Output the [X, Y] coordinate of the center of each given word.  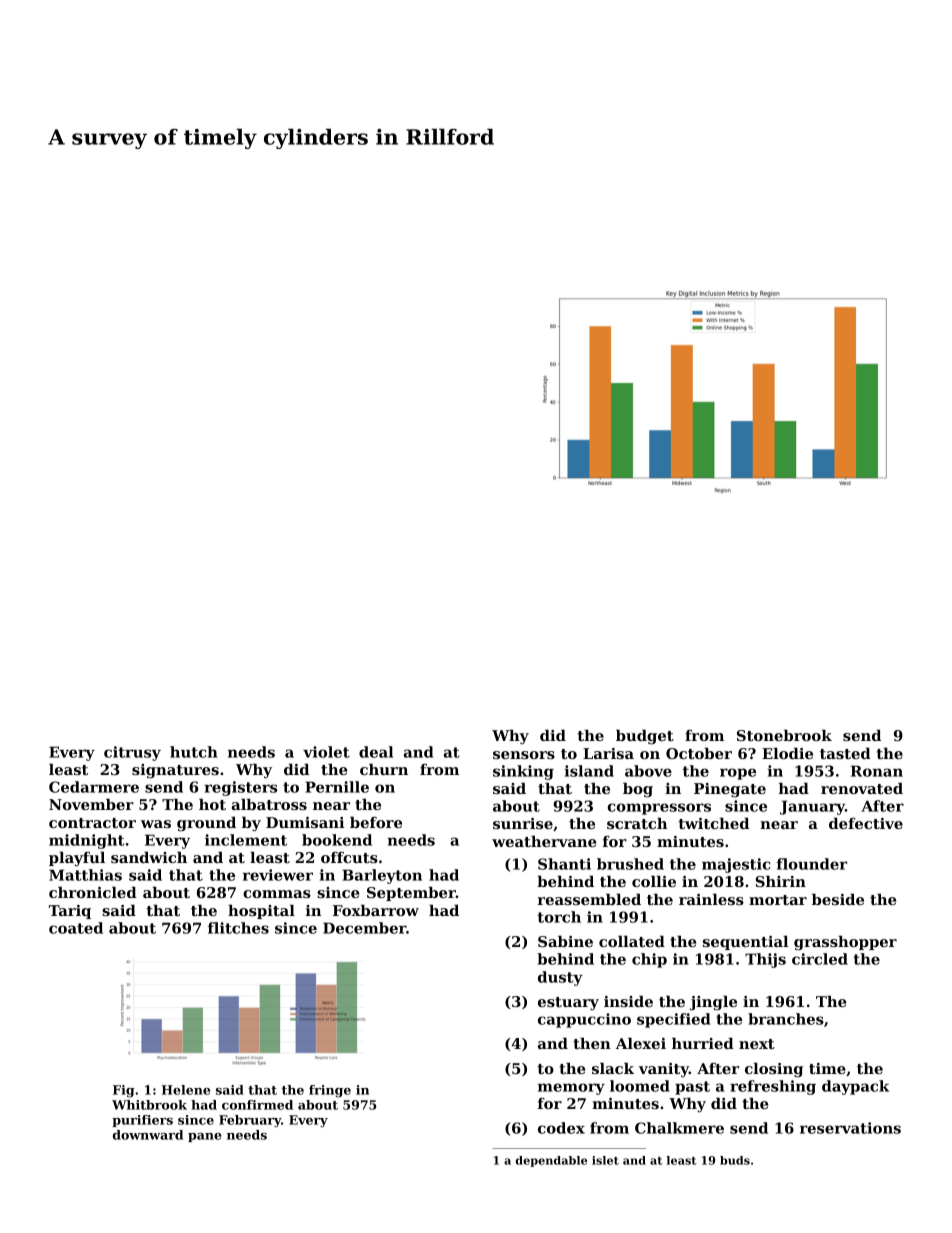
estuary [568, 1004]
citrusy [132, 753]
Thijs [765, 960]
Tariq [70, 912]
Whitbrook [149, 1105]
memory [571, 1089]
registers [240, 788]
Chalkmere [679, 1128]
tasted [845, 753]
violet [326, 752]
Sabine [565, 941]
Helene [186, 1090]
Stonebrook [784, 735]
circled [820, 959]
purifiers [142, 1121]
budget [645, 737]
